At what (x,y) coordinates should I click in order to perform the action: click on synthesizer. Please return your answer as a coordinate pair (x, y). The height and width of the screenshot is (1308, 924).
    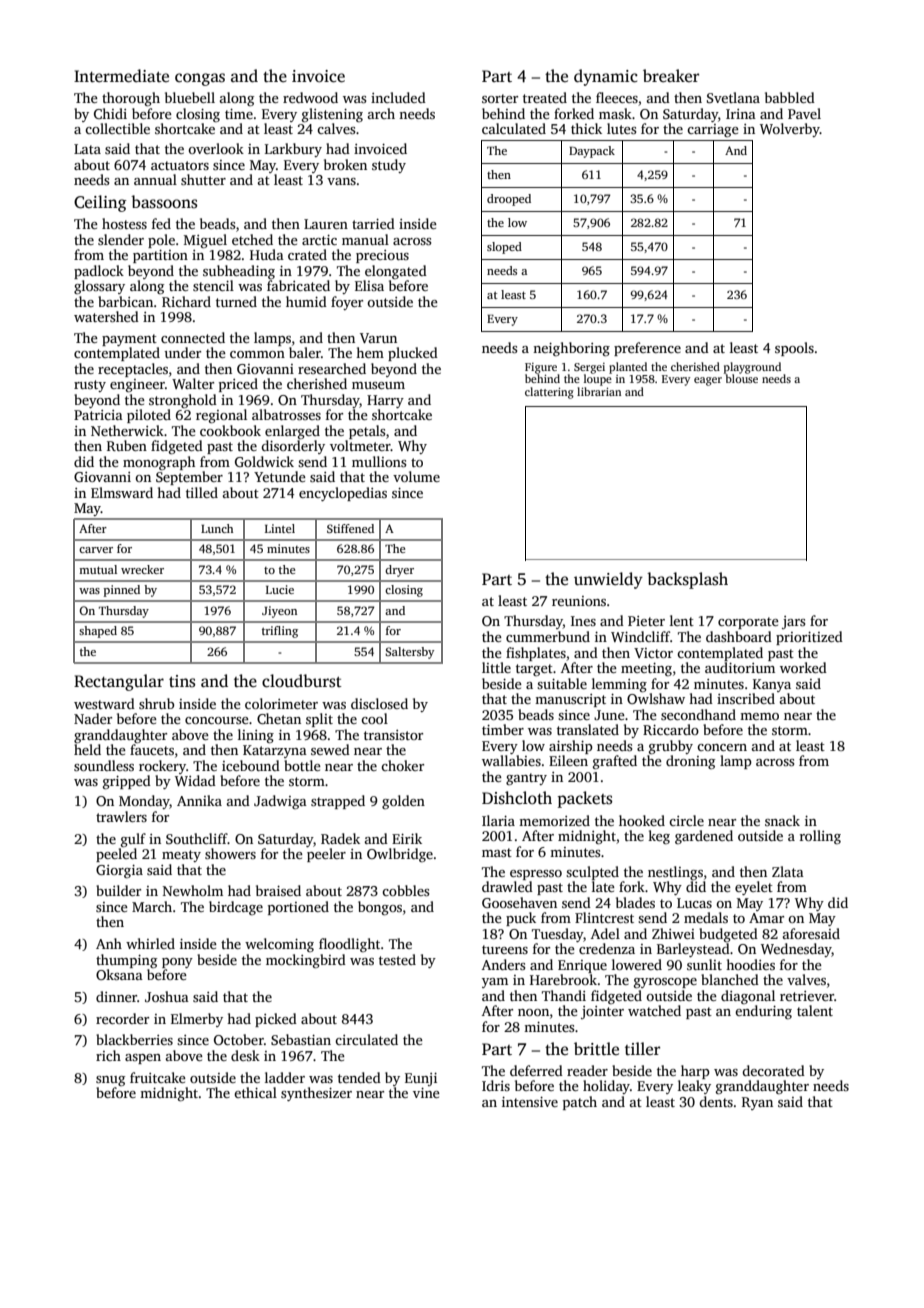
    Looking at the image, I should click on (316, 1094).
